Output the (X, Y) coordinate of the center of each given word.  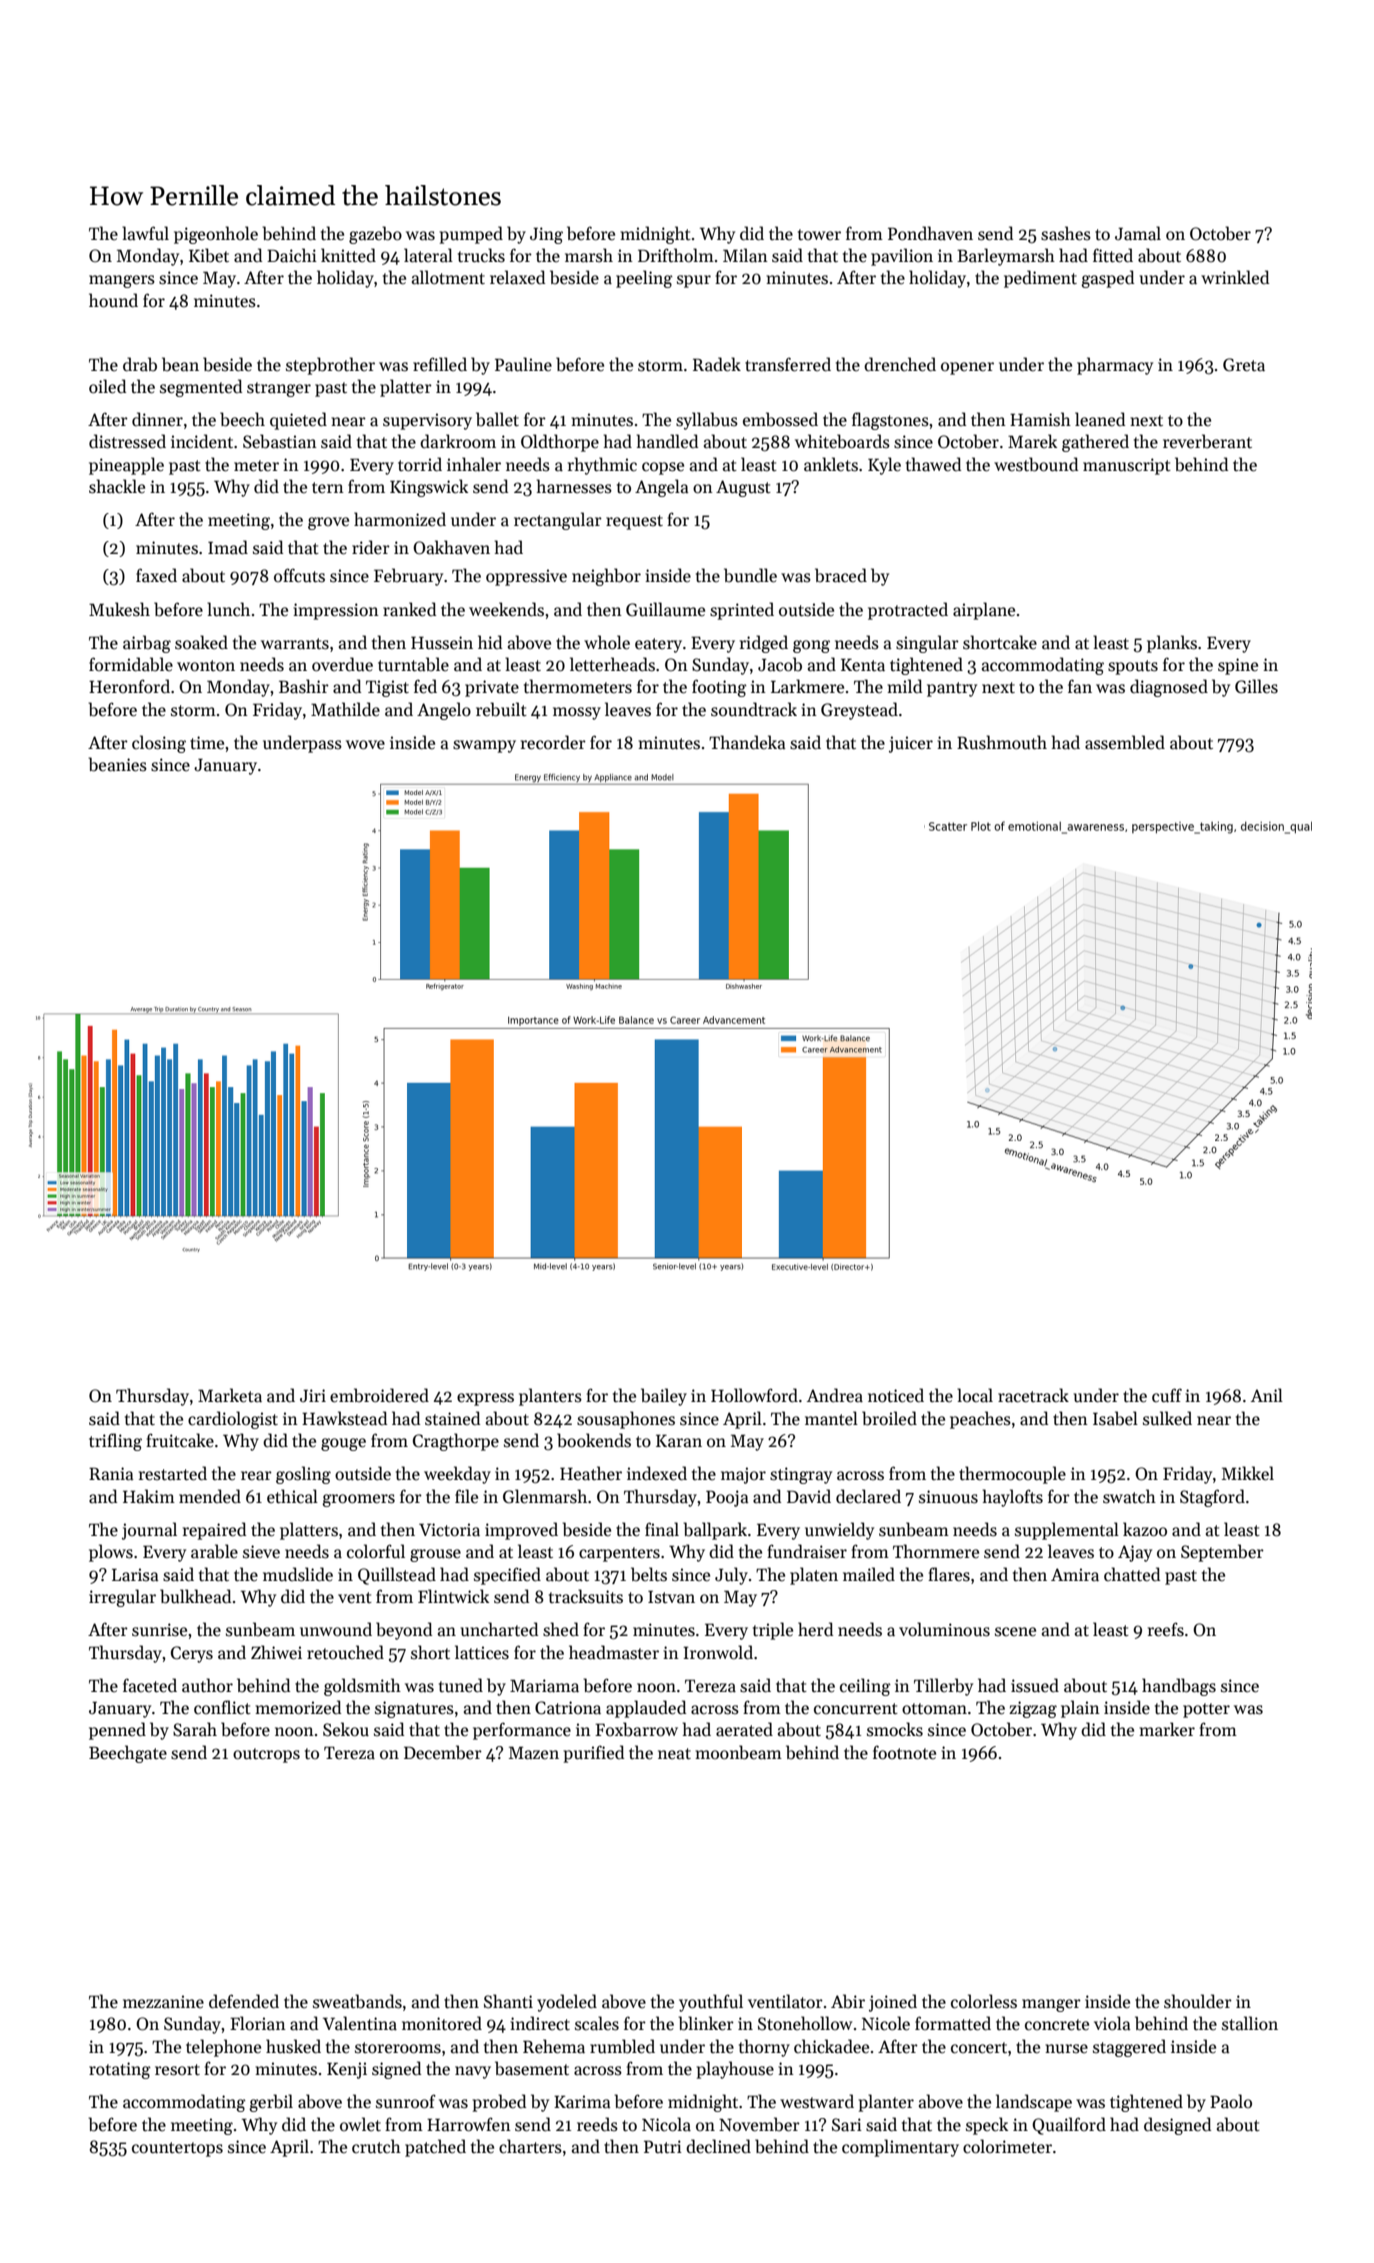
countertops (177, 2149)
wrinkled (1235, 277)
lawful (145, 233)
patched (435, 2148)
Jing (546, 235)
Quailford (1069, 2126)
